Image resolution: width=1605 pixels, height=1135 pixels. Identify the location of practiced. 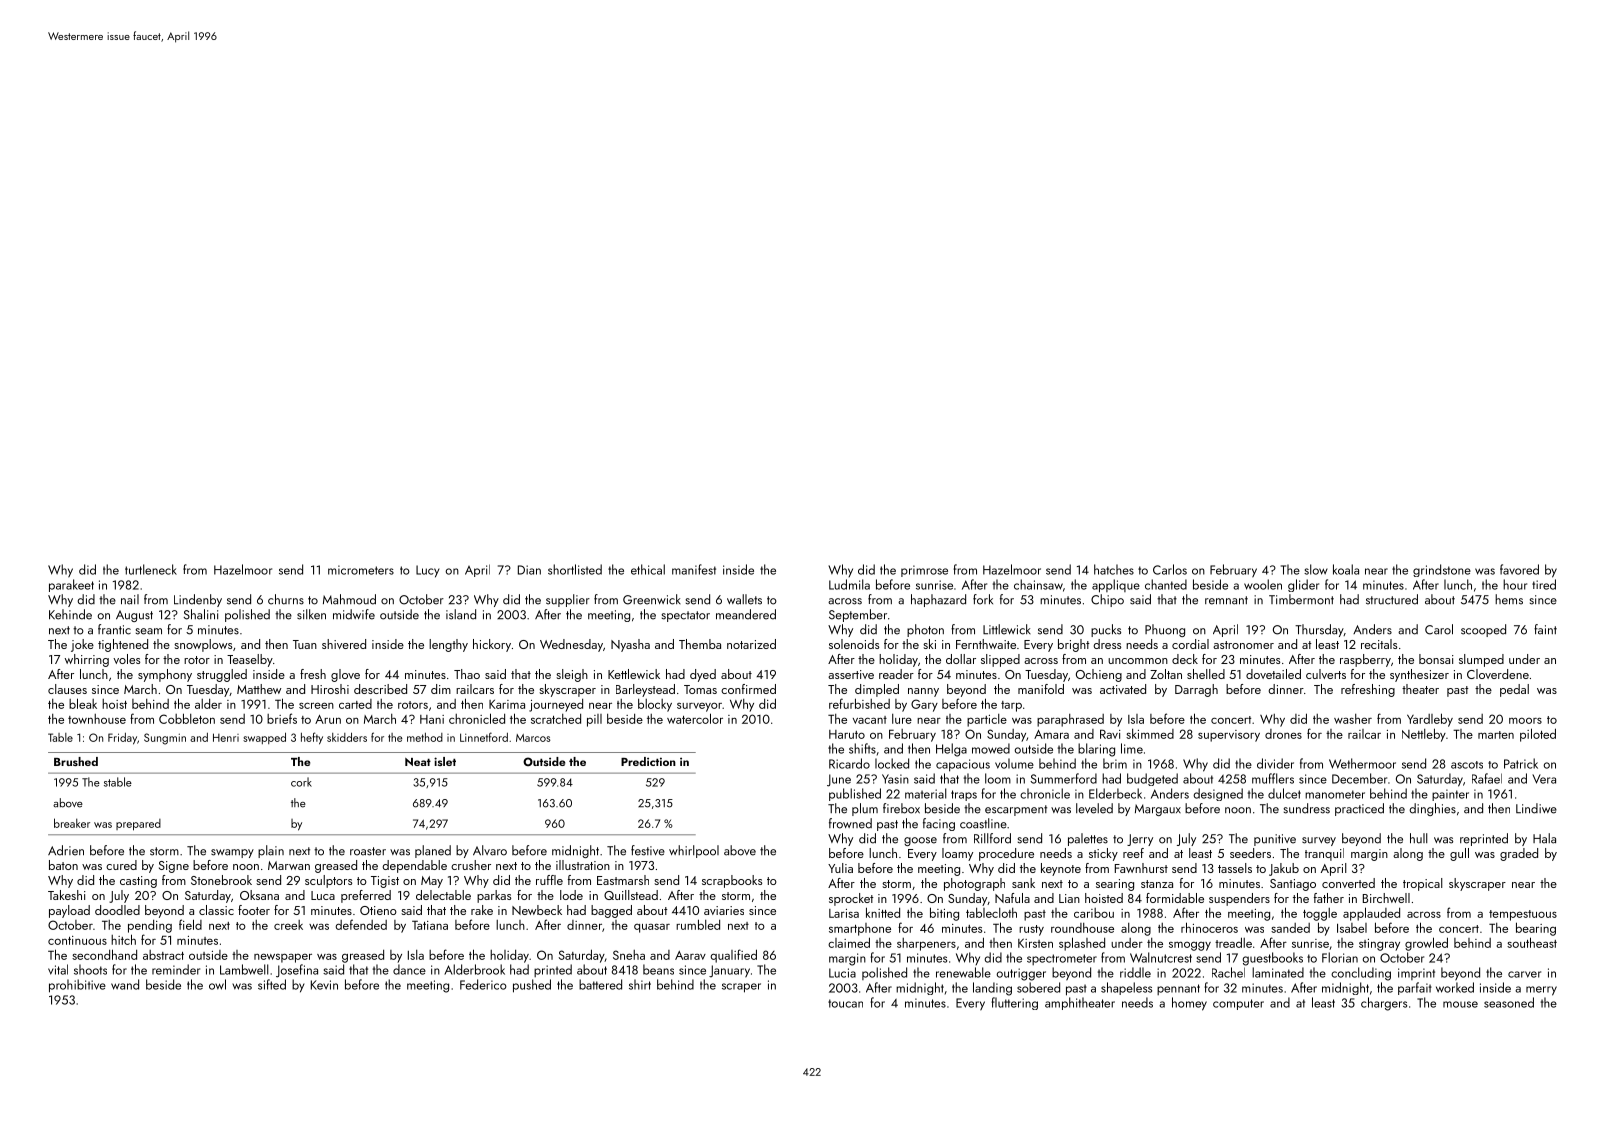
(1359, 809).
